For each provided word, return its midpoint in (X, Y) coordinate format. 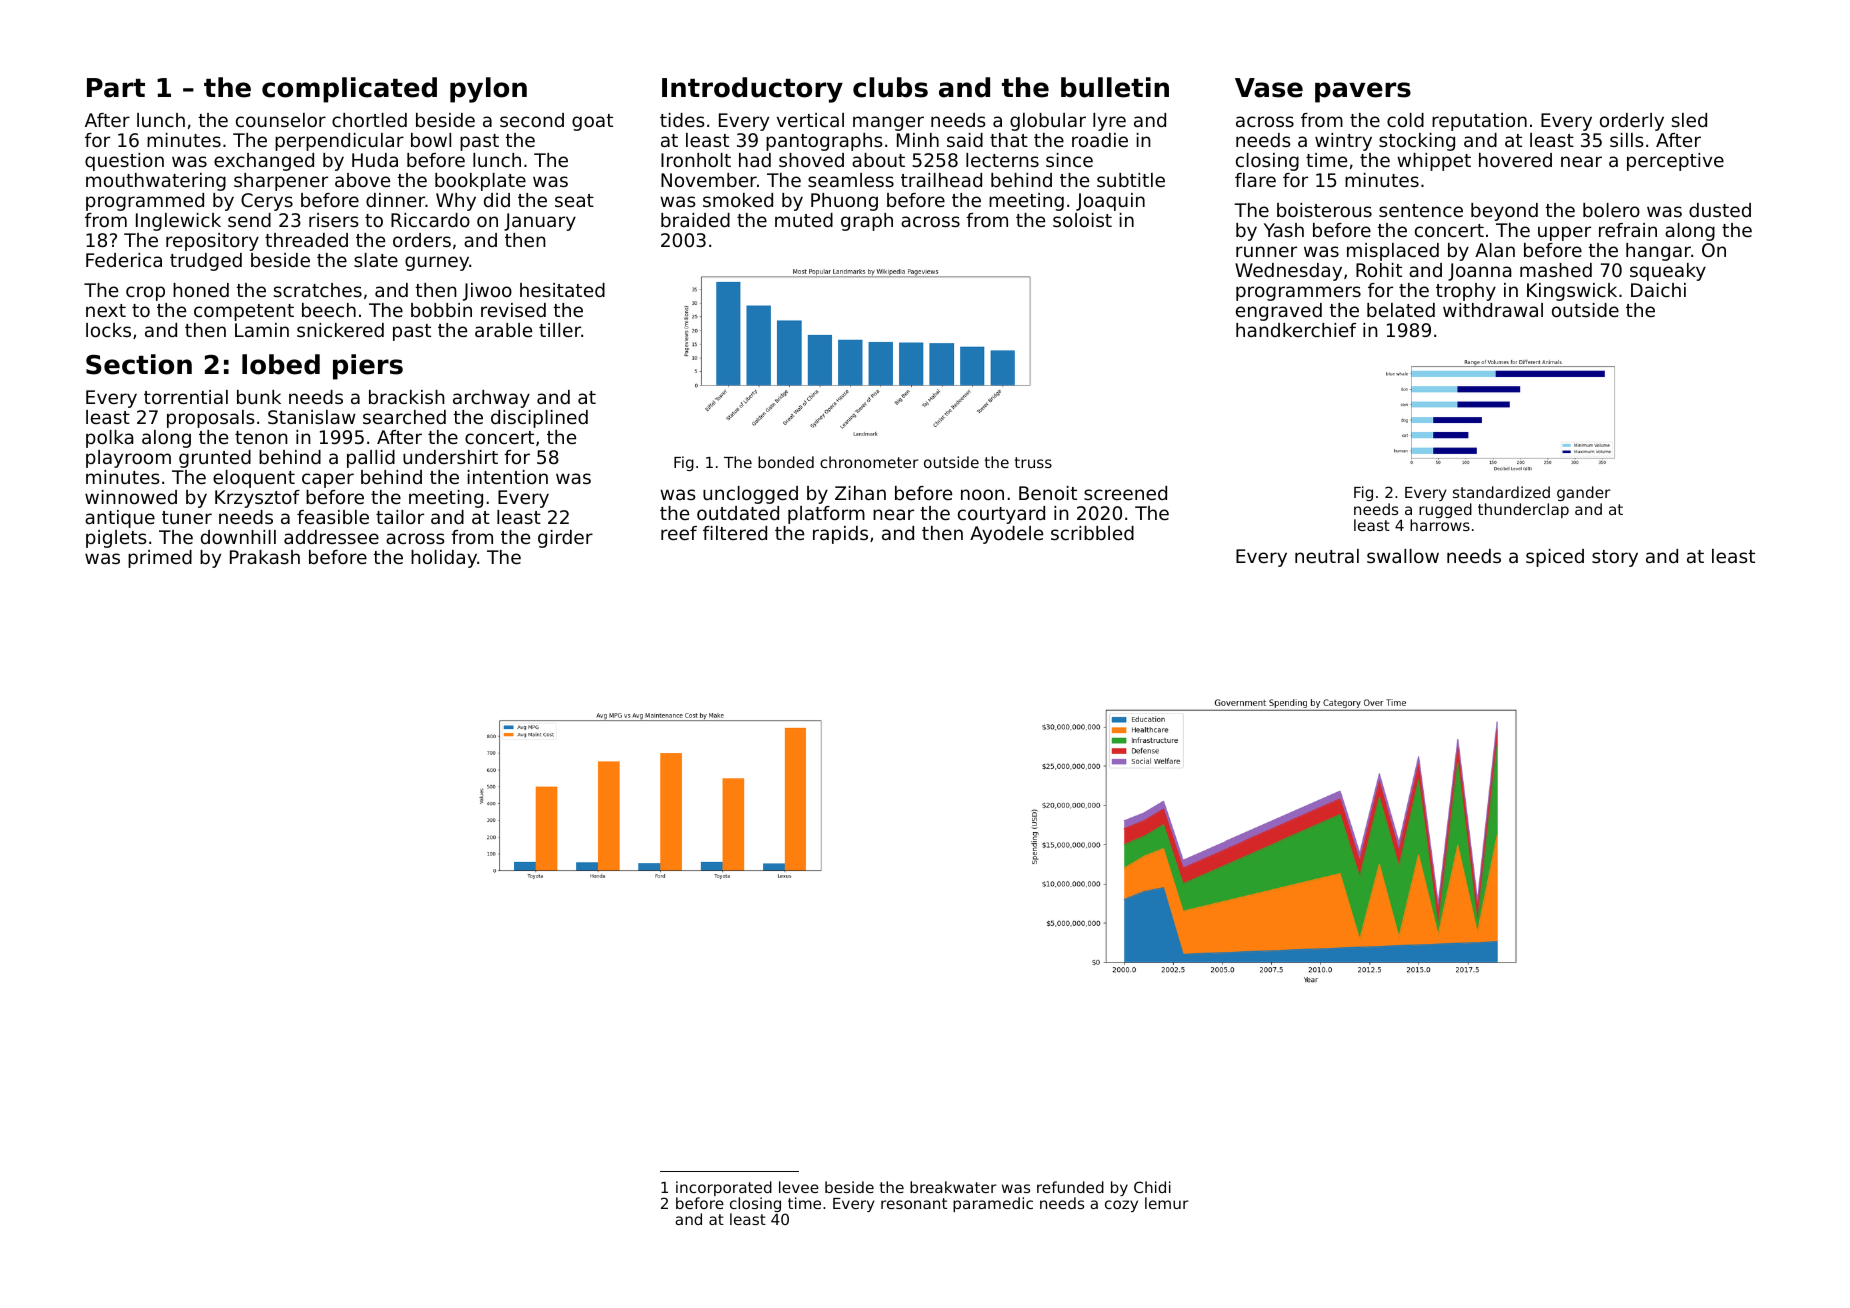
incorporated (724, 1188)
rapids (840, 535)
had (755, 160)
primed (160, 559)
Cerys (267, 202)
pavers (1363, 92)
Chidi (1152, 1187)
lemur (1166, 1203)
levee (799, 1187)
